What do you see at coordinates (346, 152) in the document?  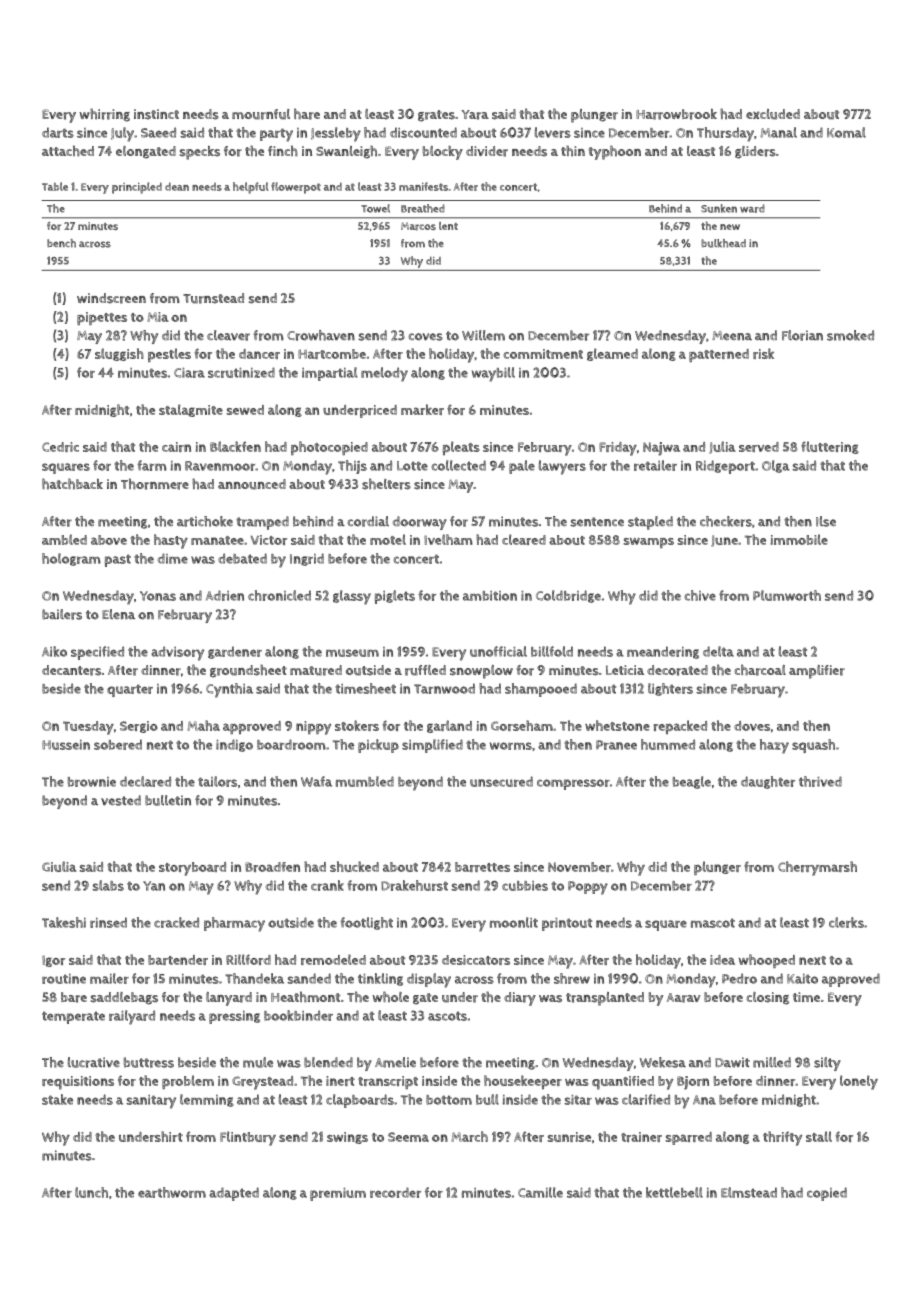 I see `Swanleigh` at bounding box center [346, 152].
